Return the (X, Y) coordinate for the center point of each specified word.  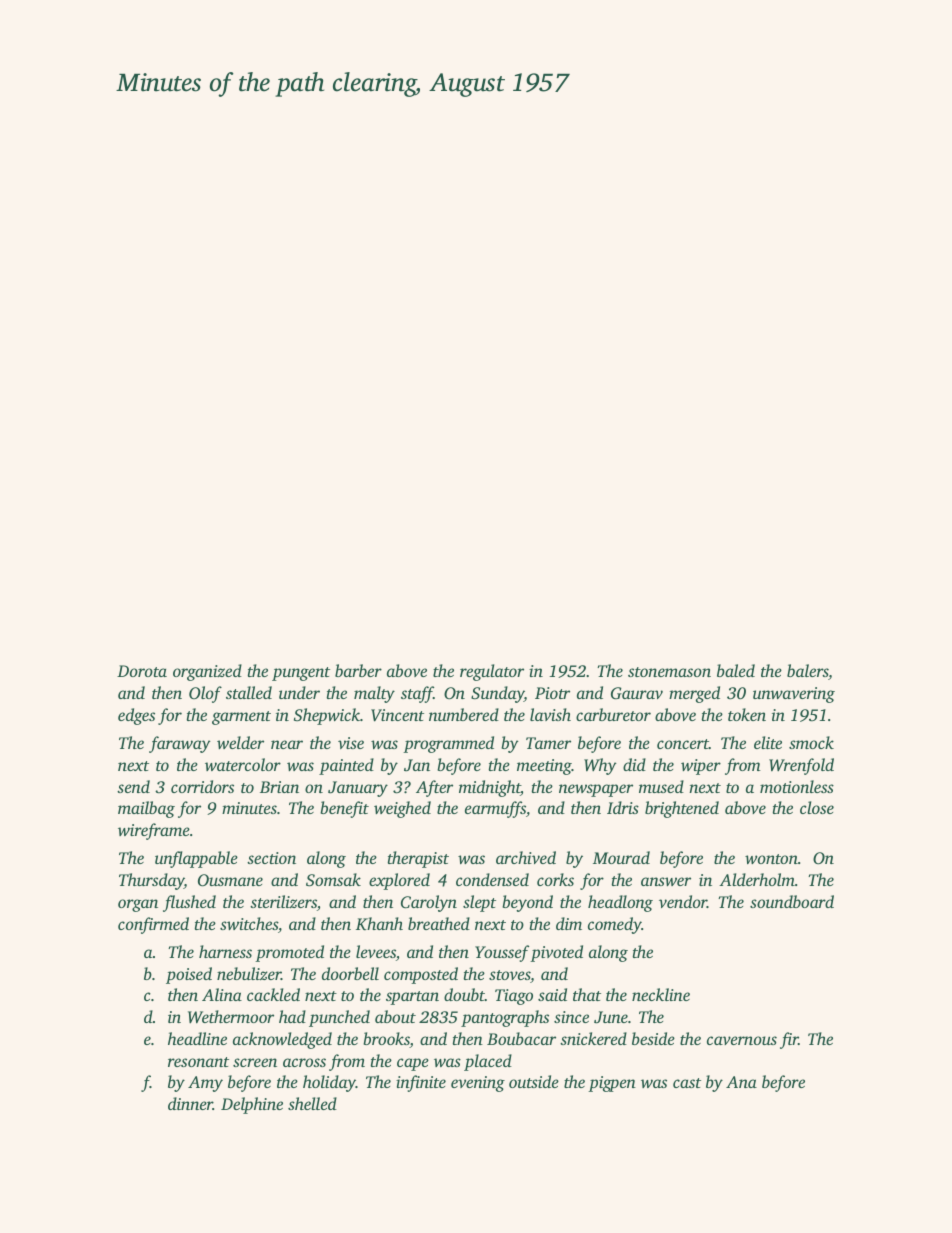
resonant (198, 1062)
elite (768, 742)
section (271, 858)
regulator (492, 672)
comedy (615, 925)
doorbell (350, 973)
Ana (741, 1082)
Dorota (142, 671)
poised (189, 975)
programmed (448, 744)
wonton (771, 859)
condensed (492, 879)
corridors (202, 786)
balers (808, 672)
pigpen (612, 1084)
